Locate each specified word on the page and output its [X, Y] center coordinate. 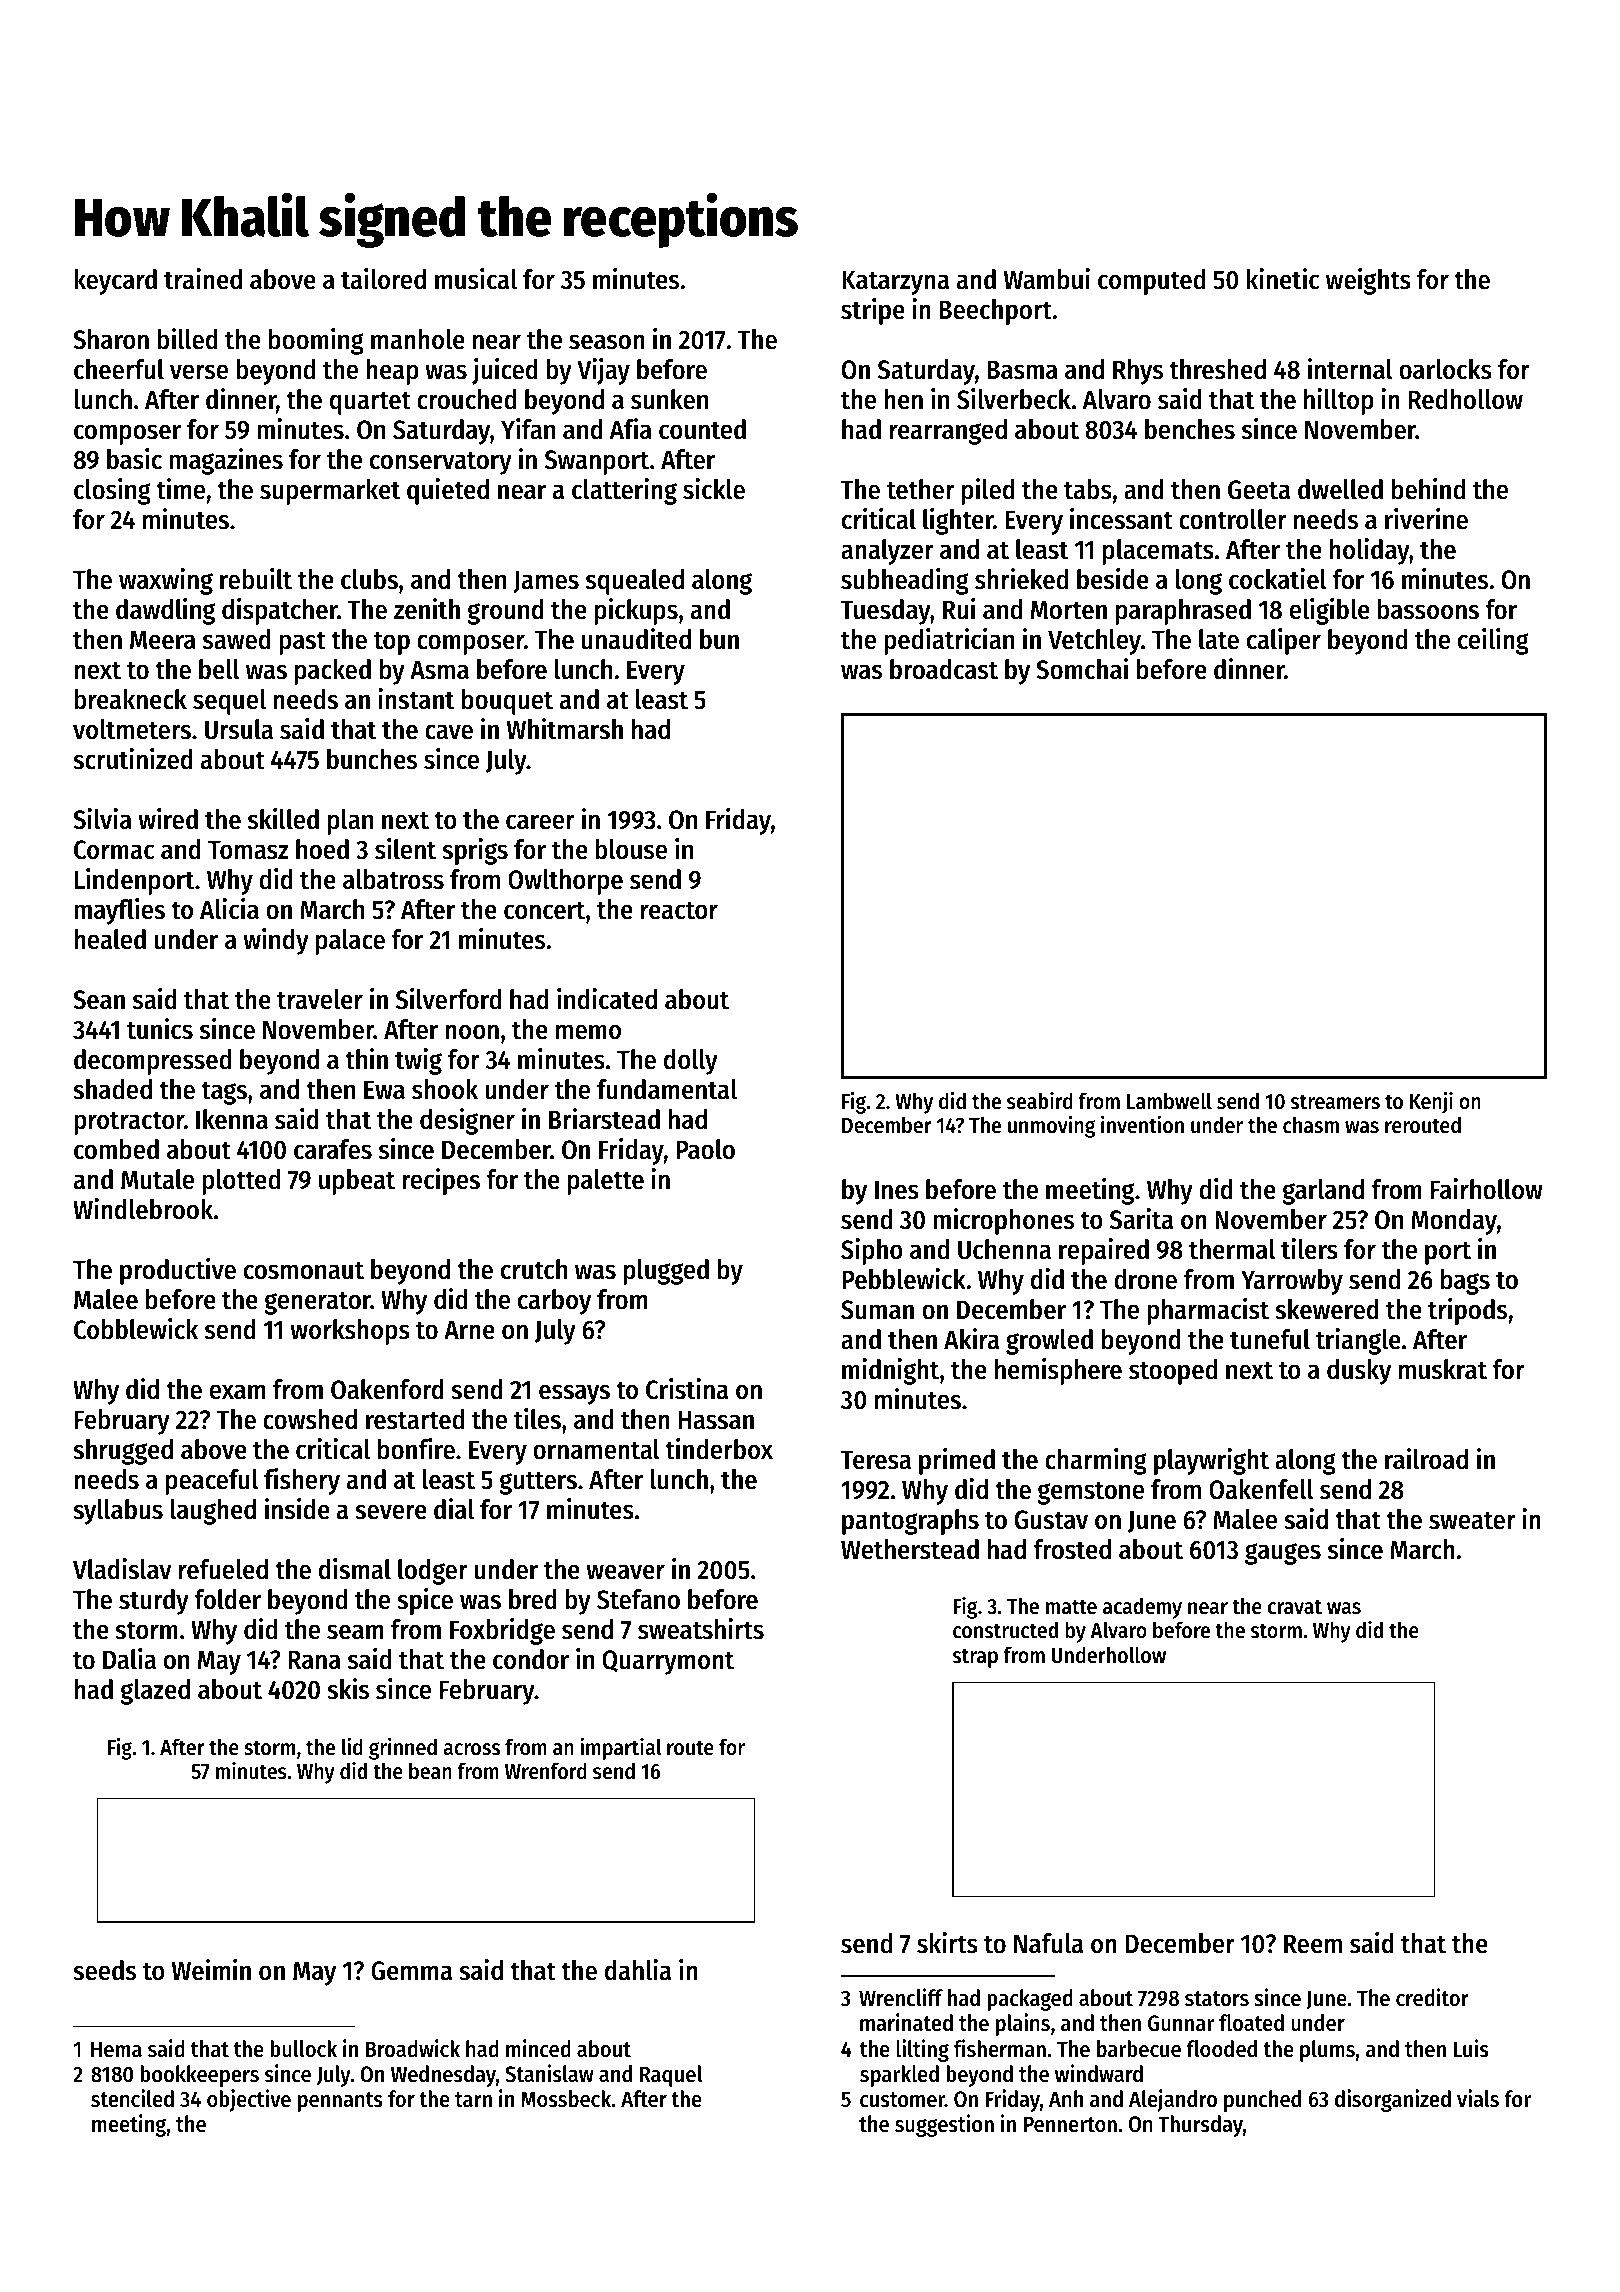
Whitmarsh [565, 729]
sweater [1472, 1520]
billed [187, 339]
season [607, 342]
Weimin [211, 1970]
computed [1151, 282]
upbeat [357, 1182]
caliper [1284, 641]
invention [1142, 1125]
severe [391, 1512]
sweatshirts [701, 1629]
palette [606, 1182]
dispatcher [280, 611]
